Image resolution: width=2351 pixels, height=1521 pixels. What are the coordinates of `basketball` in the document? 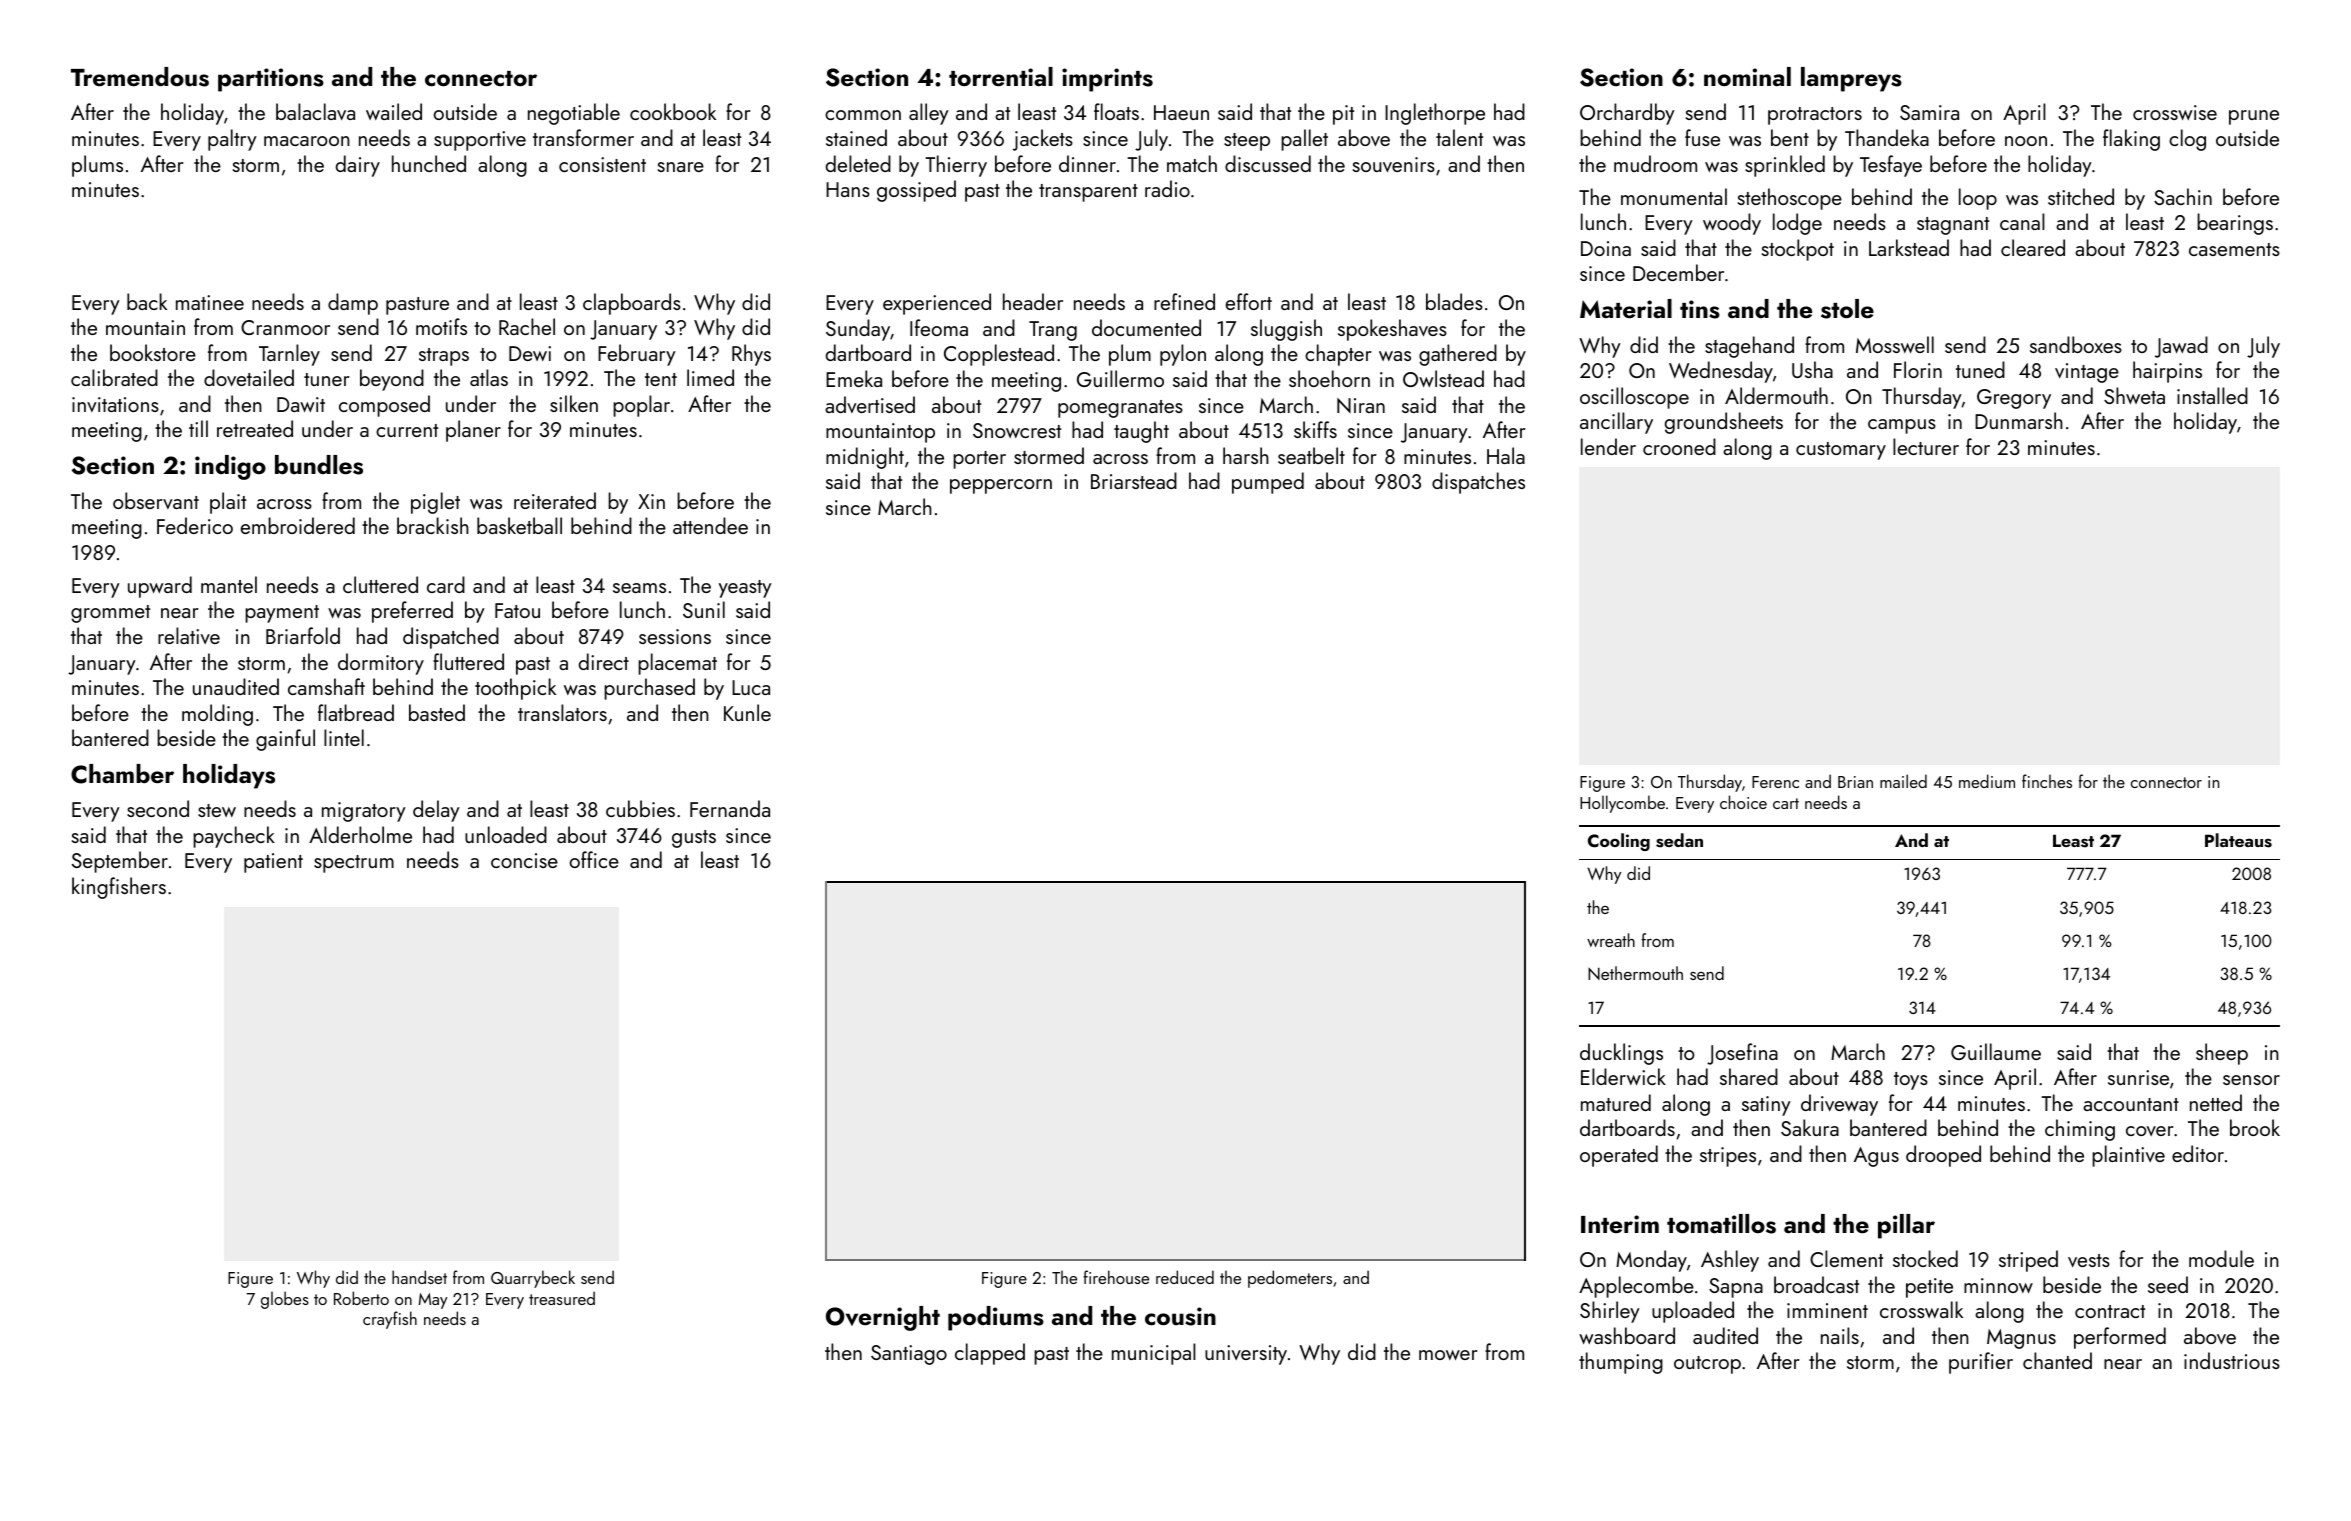 It's located at (519, 525).
